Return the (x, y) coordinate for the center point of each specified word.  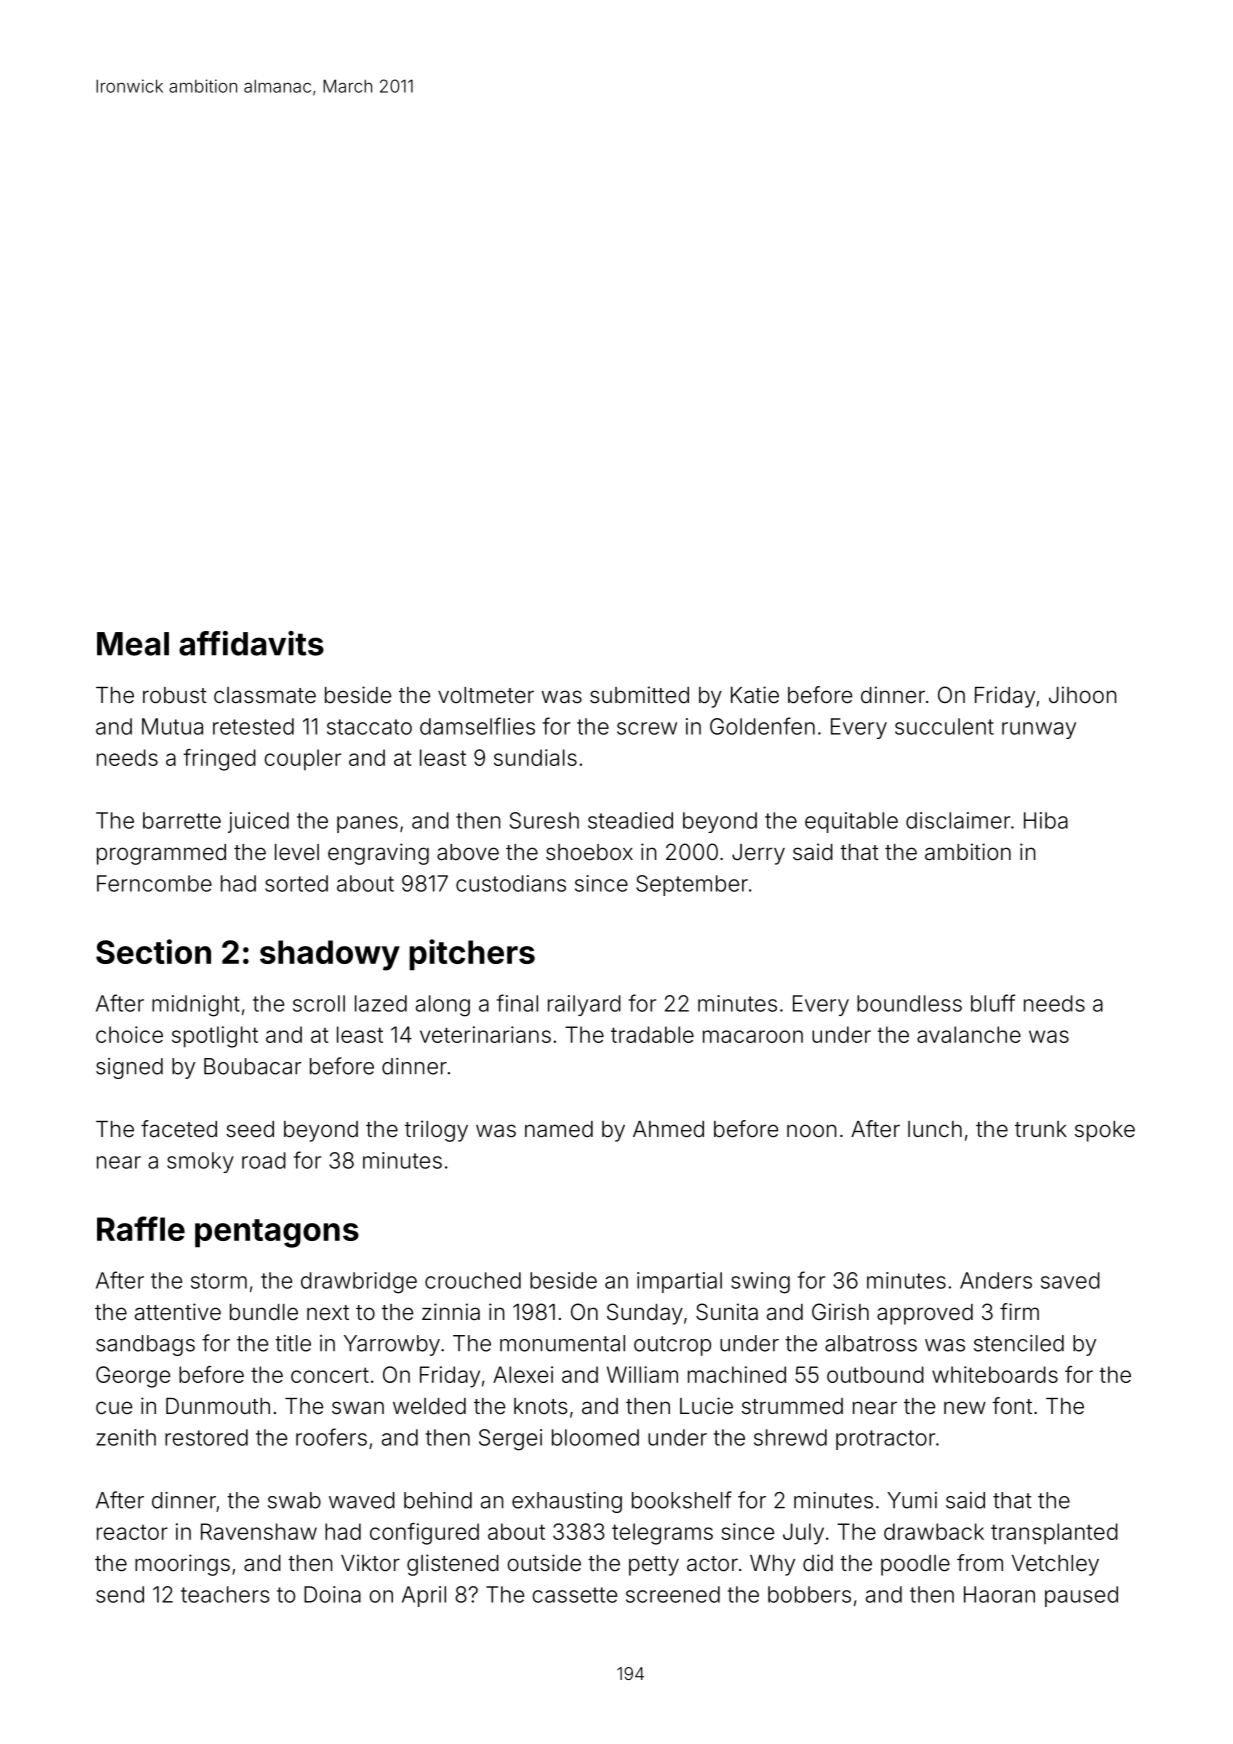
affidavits (251, 643)
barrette (182, 820)
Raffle (141, 1228)
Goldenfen (762, 726)
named (559, 1129)
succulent (944, 726)
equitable (851, 822)
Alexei (523, 1374)
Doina (332, 1594)
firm (1019, 1311)
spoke (1105, 1131)
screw (647, 728)
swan (358, 1408)
